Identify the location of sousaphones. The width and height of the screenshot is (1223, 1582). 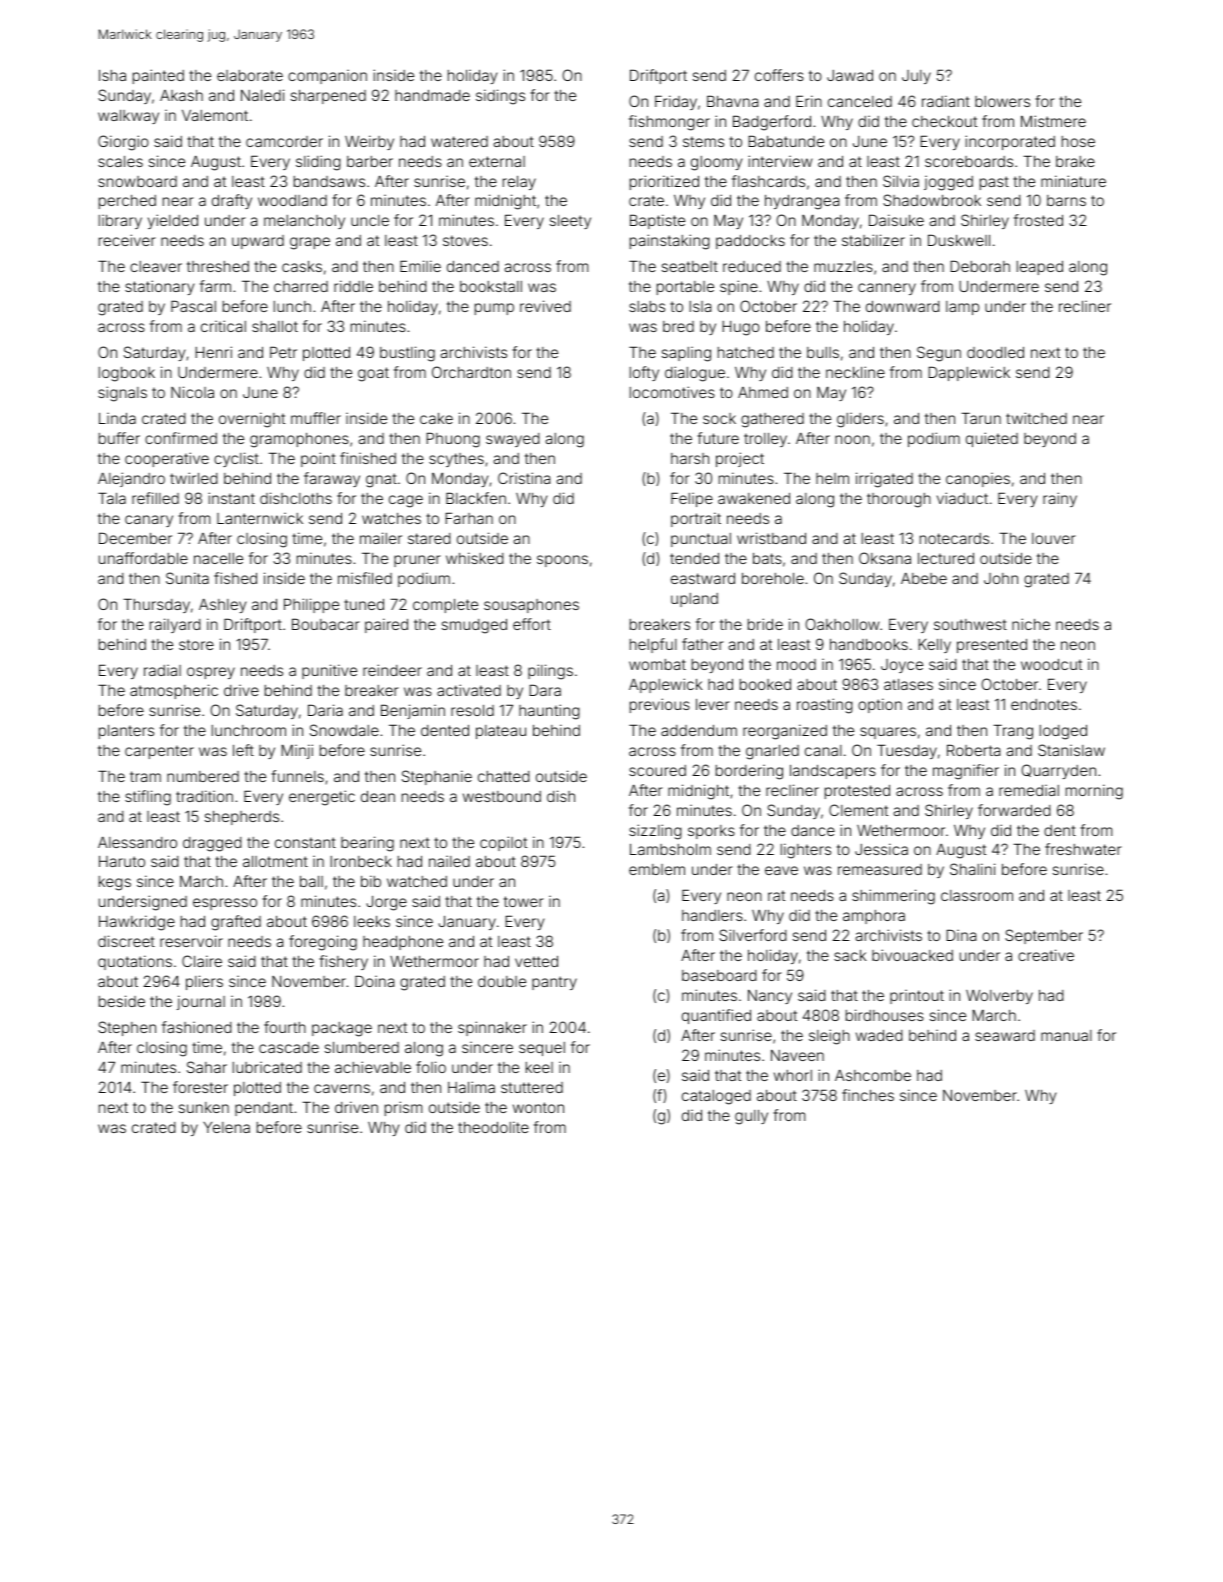
(531, 606).
